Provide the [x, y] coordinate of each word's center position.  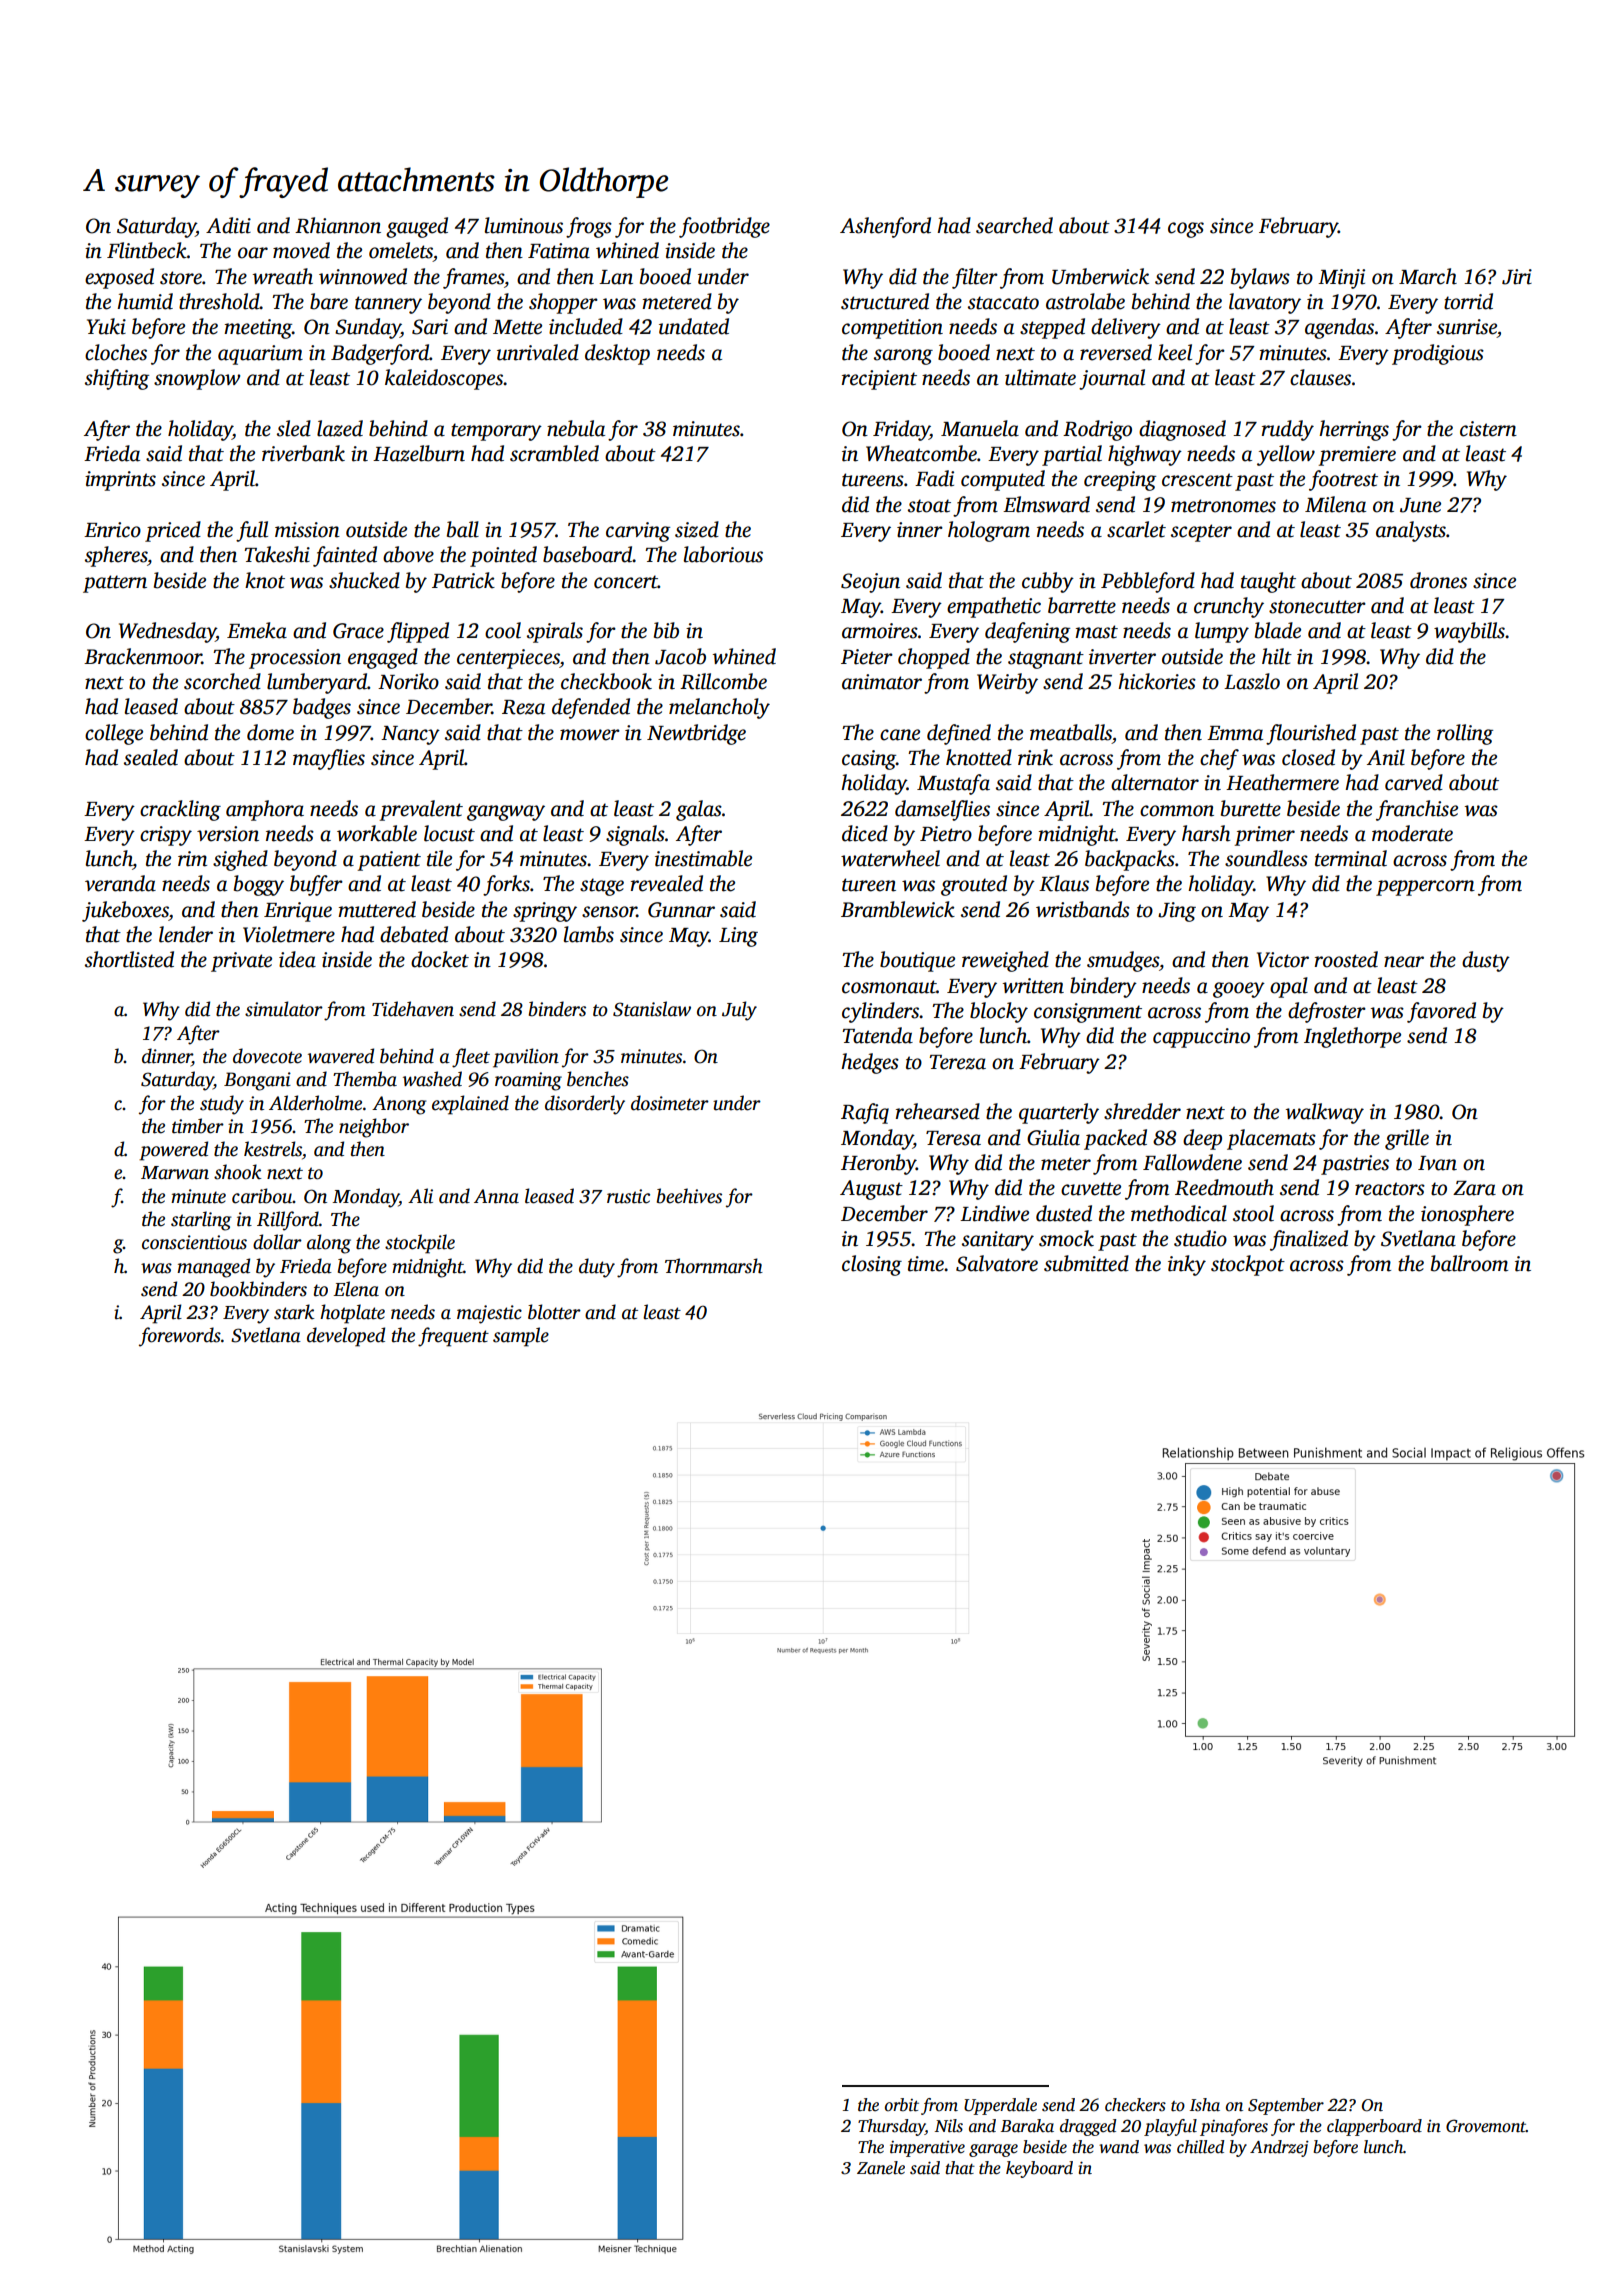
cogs [1186, 230]
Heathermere [1282, 782]
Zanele [881, 2168]
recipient [879, 380]
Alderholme [315, 1103]
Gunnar [681, 910]
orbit [902, 2105]
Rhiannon [338, 225]
